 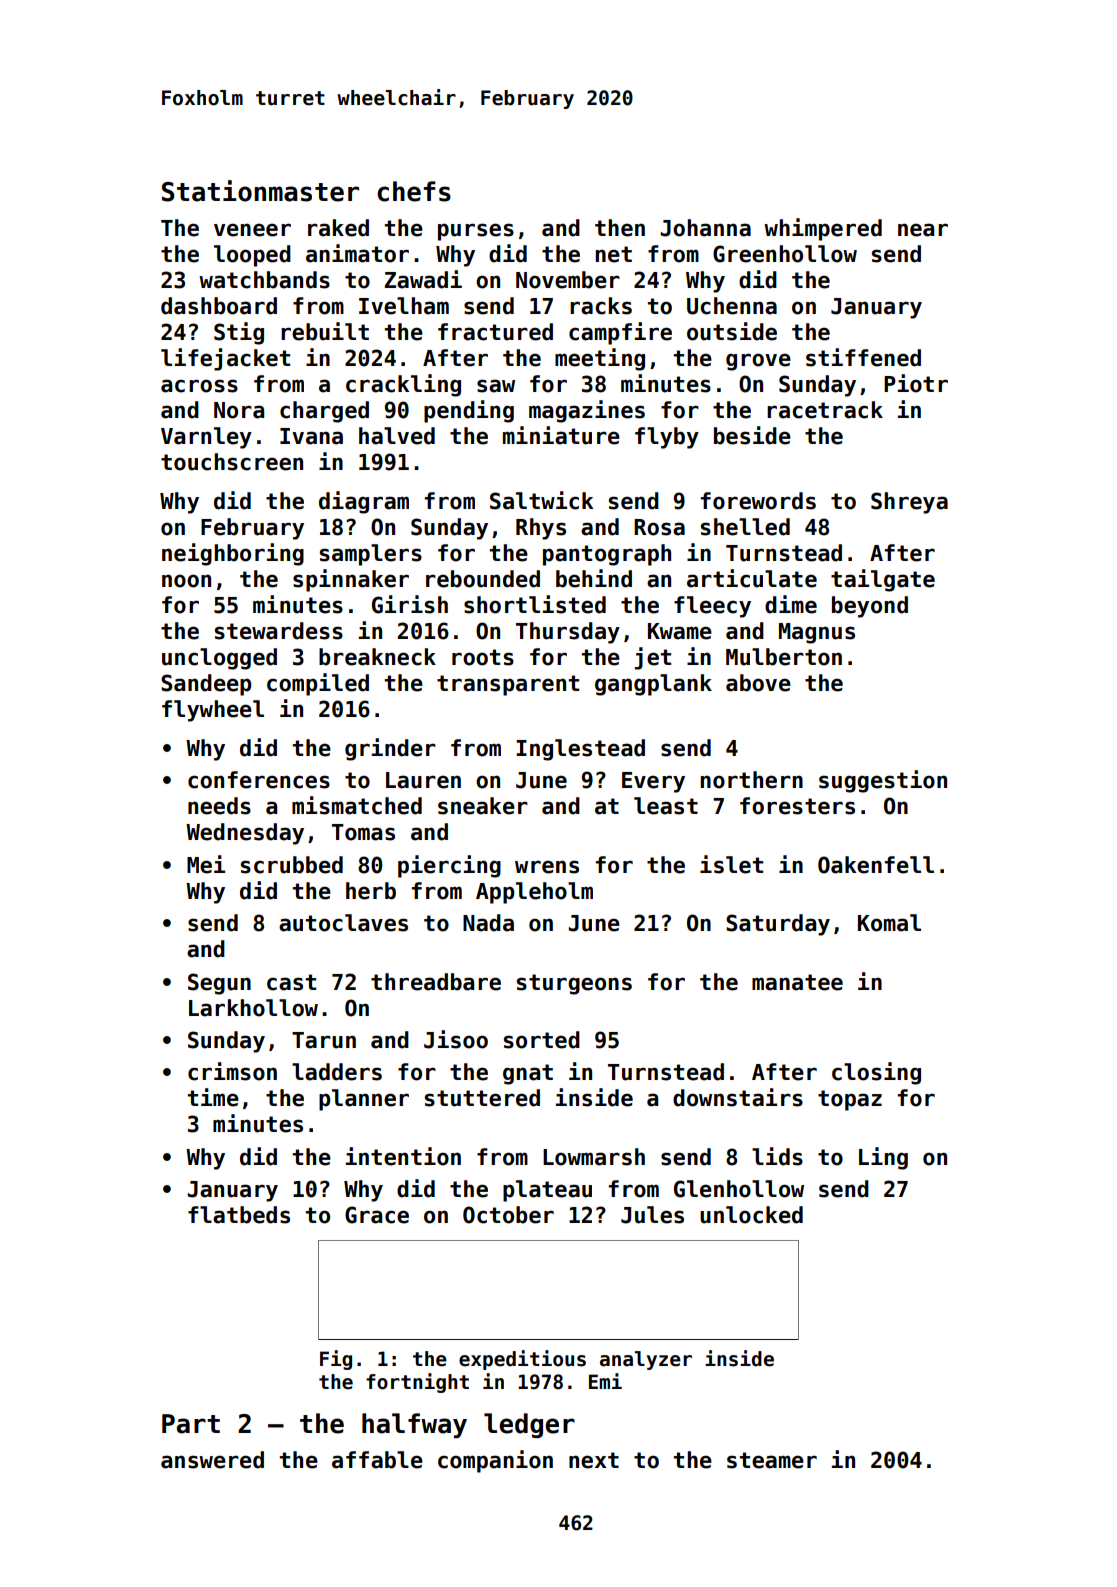 I want to click on Johanna, so click(x=705, y=228).
